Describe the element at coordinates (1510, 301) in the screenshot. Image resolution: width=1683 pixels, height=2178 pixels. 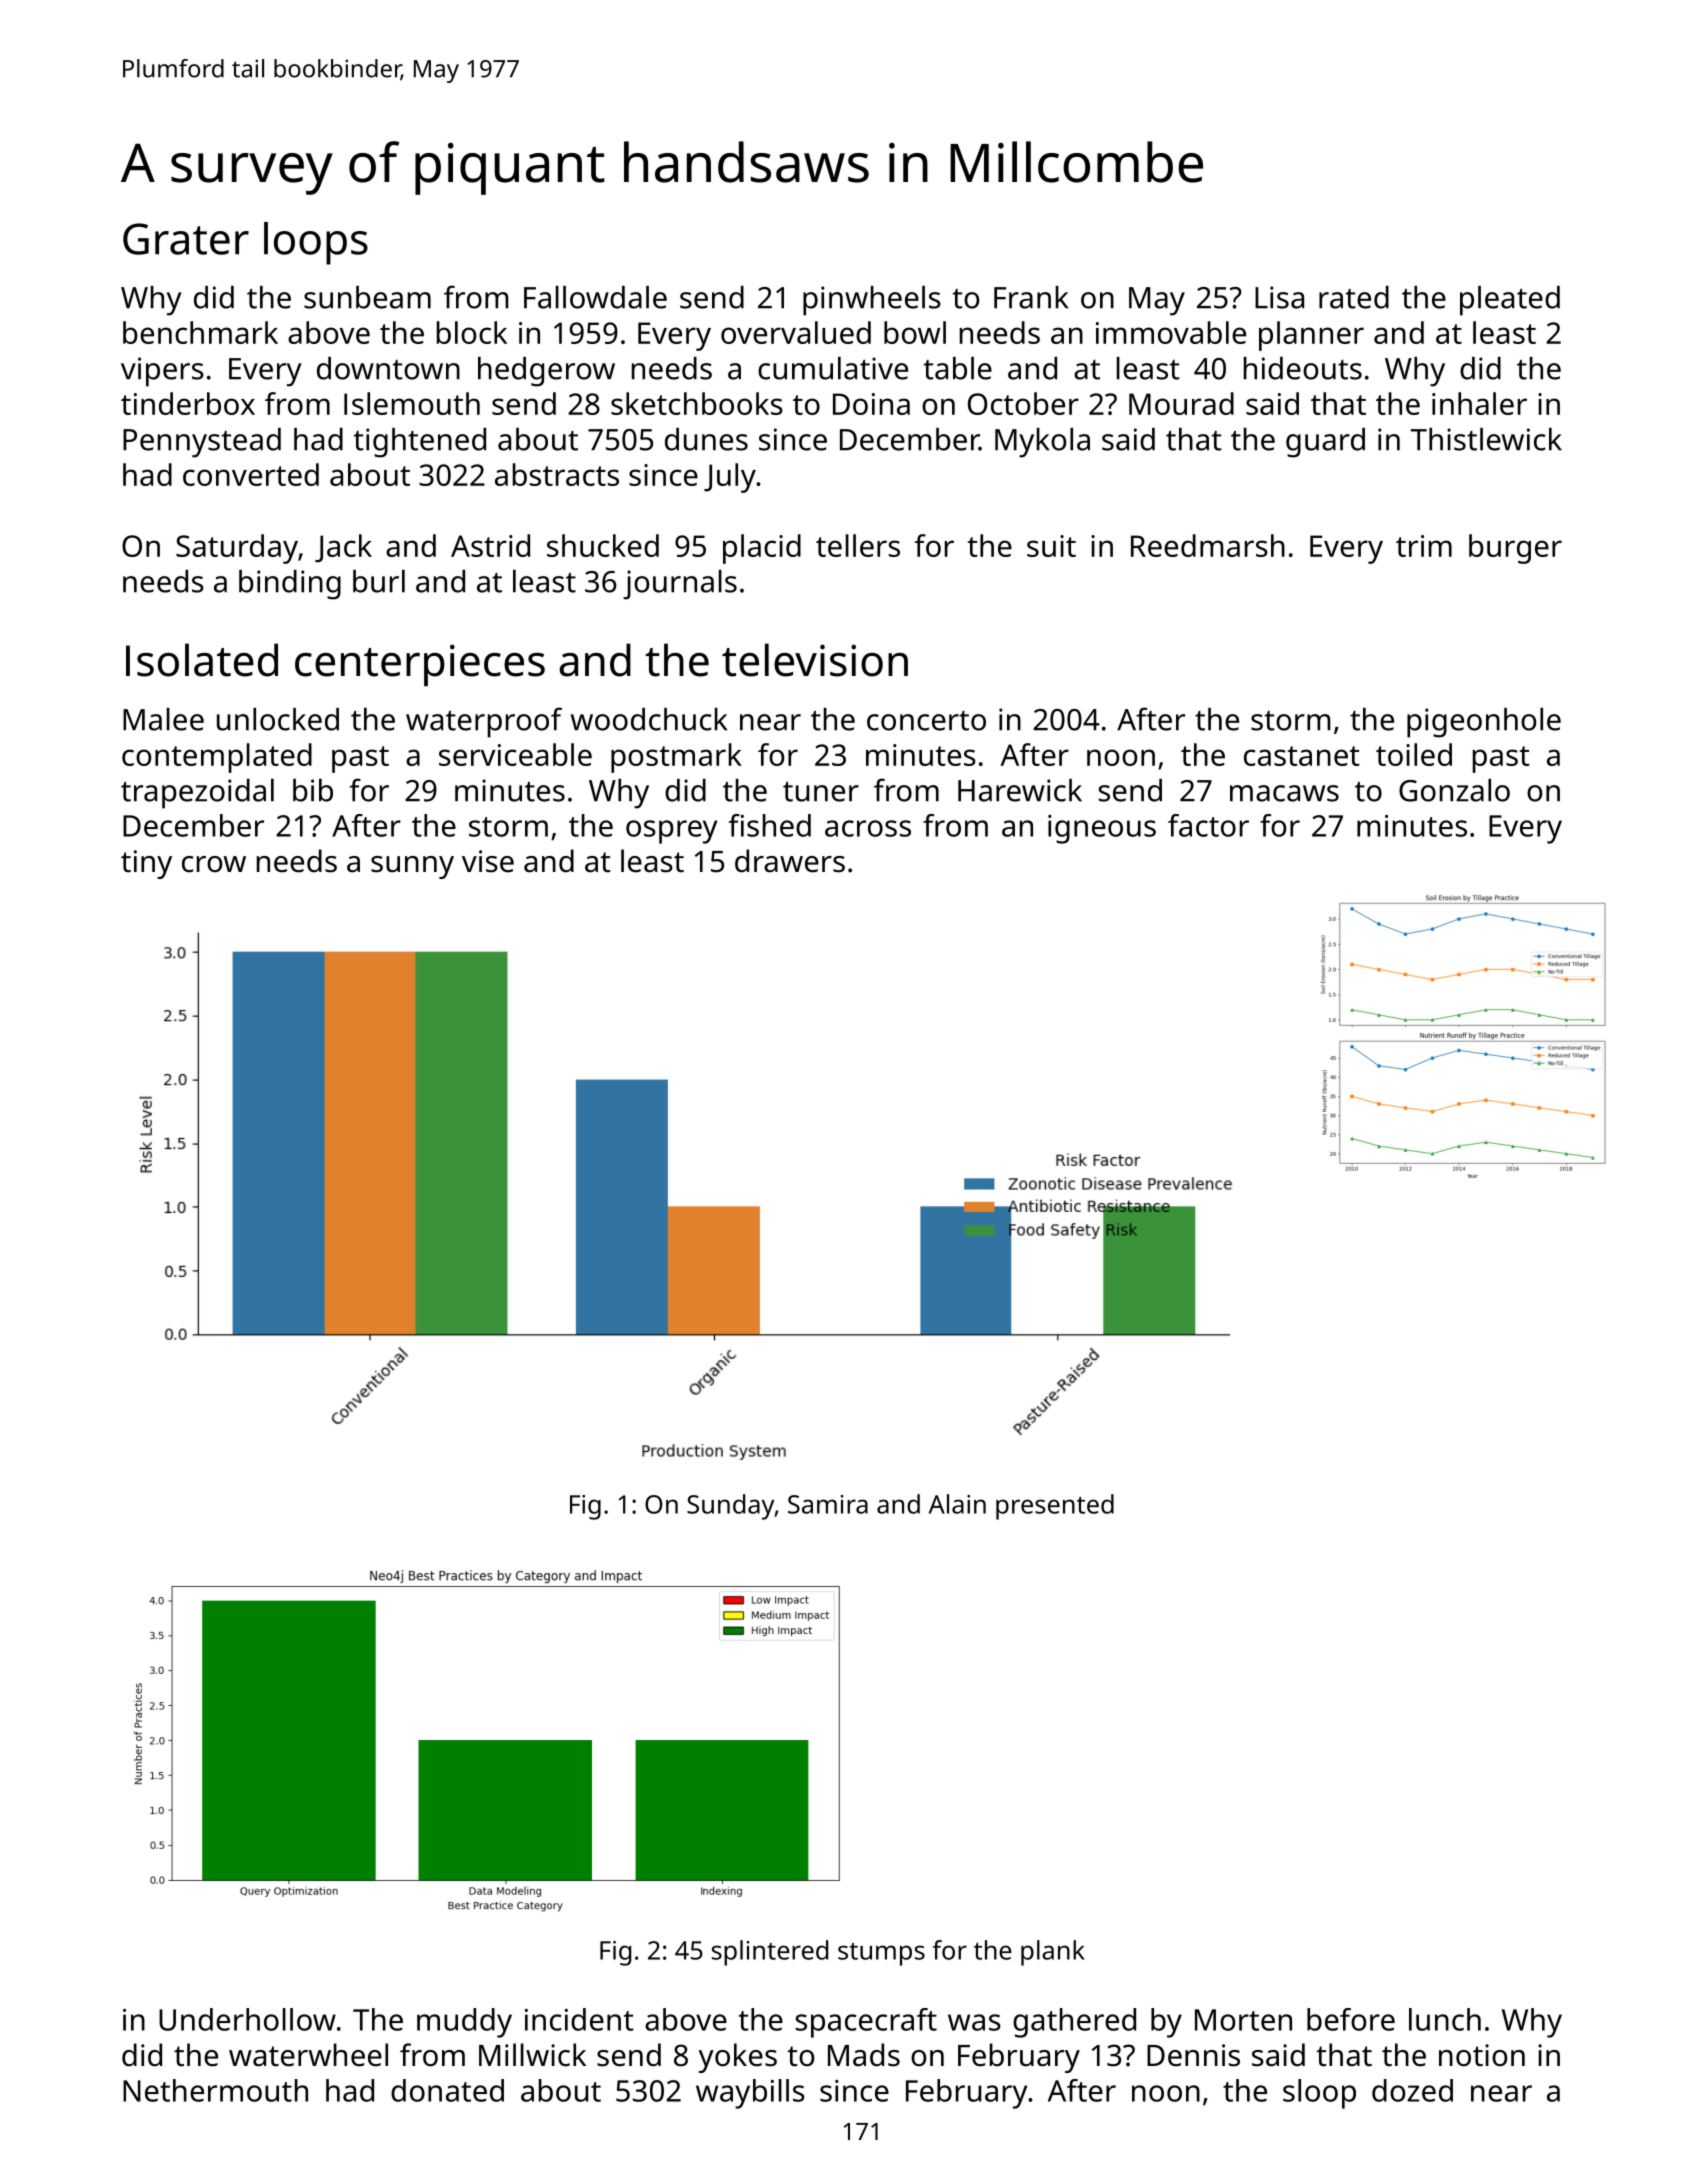
I see `pleated` at that location.
